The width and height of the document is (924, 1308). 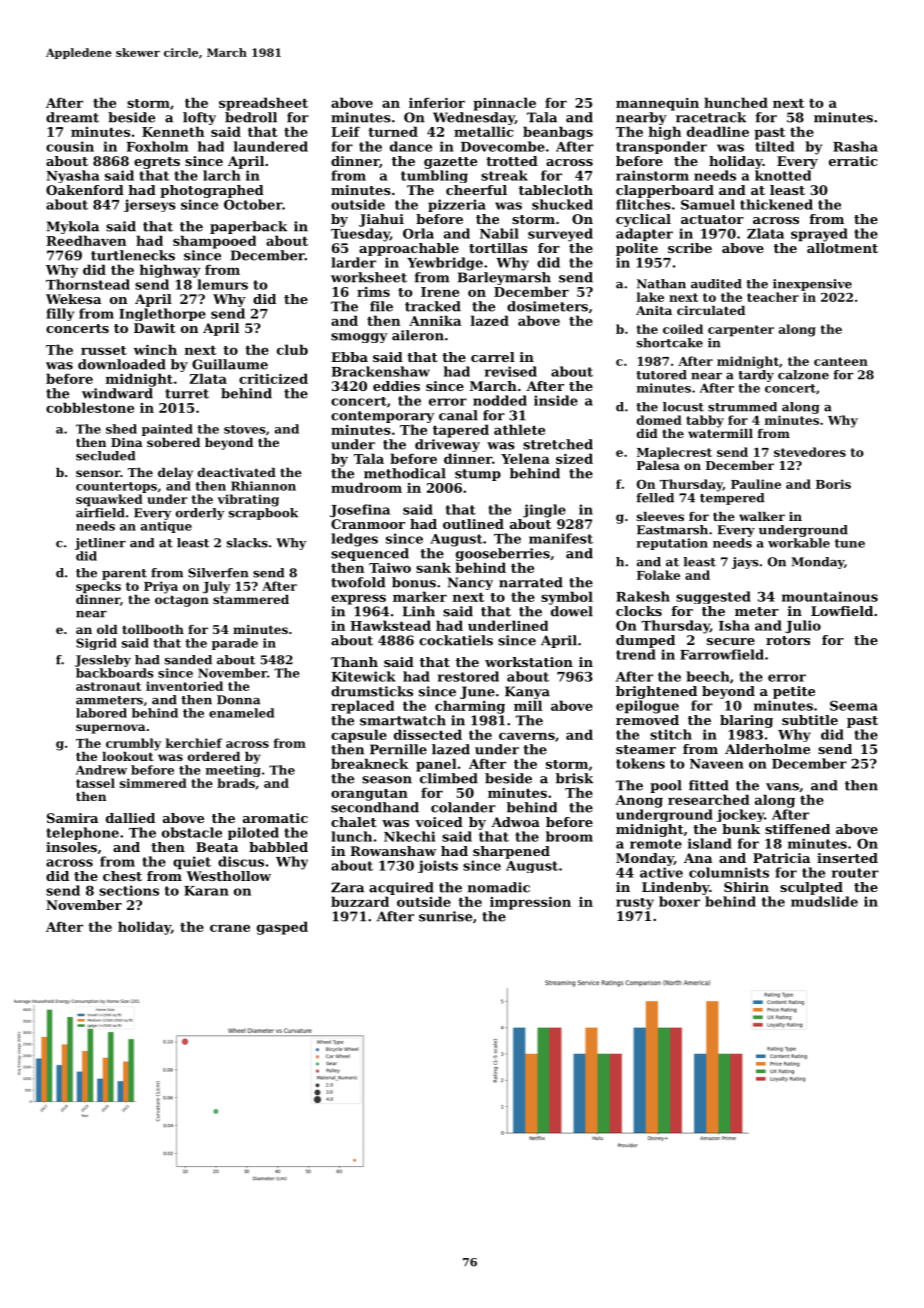 I want to click on hunched, so click(x=736, y=102).
